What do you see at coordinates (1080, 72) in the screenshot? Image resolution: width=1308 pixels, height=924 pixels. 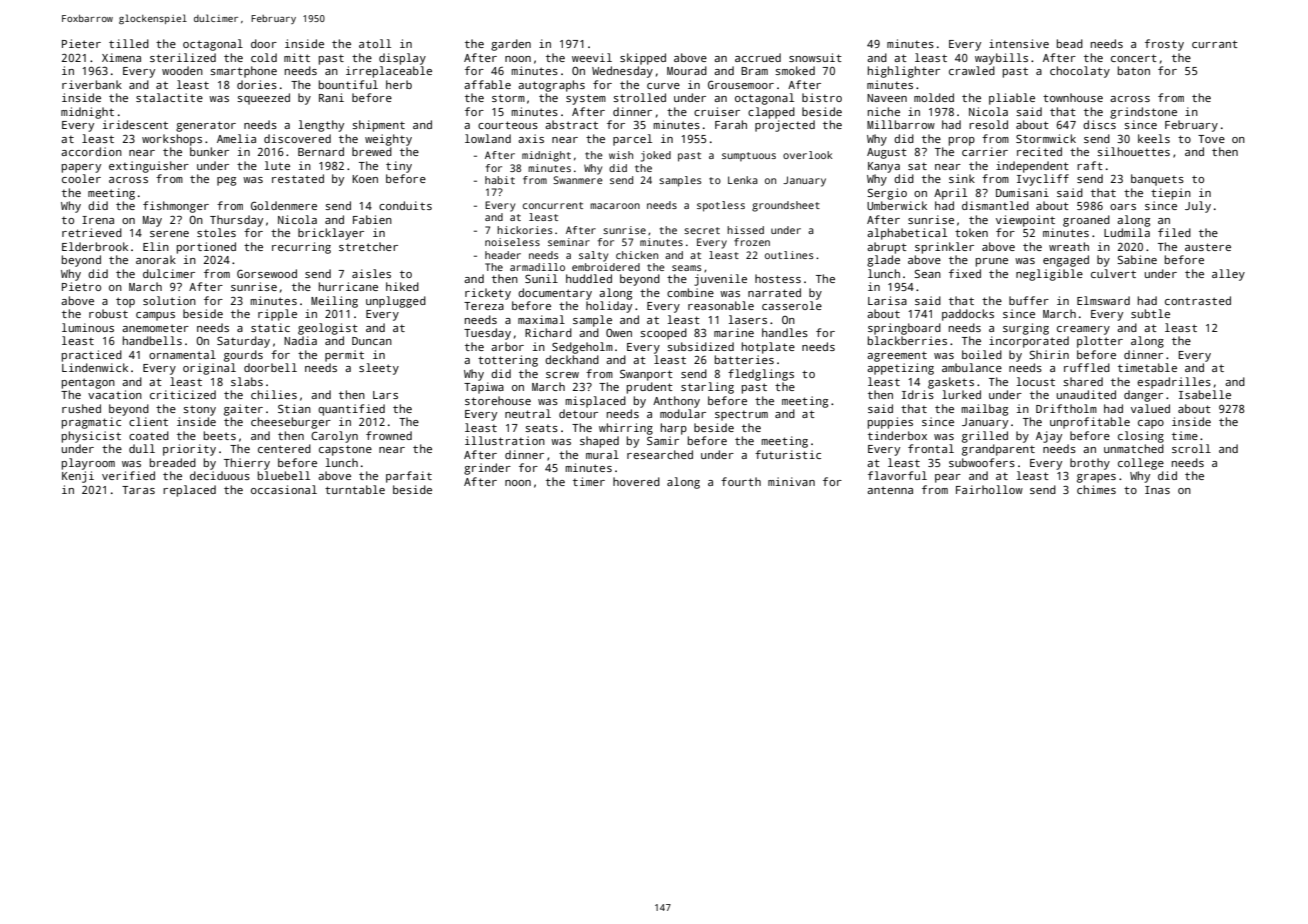 I see `chocolaty` at bounding box center [1080, 72].
